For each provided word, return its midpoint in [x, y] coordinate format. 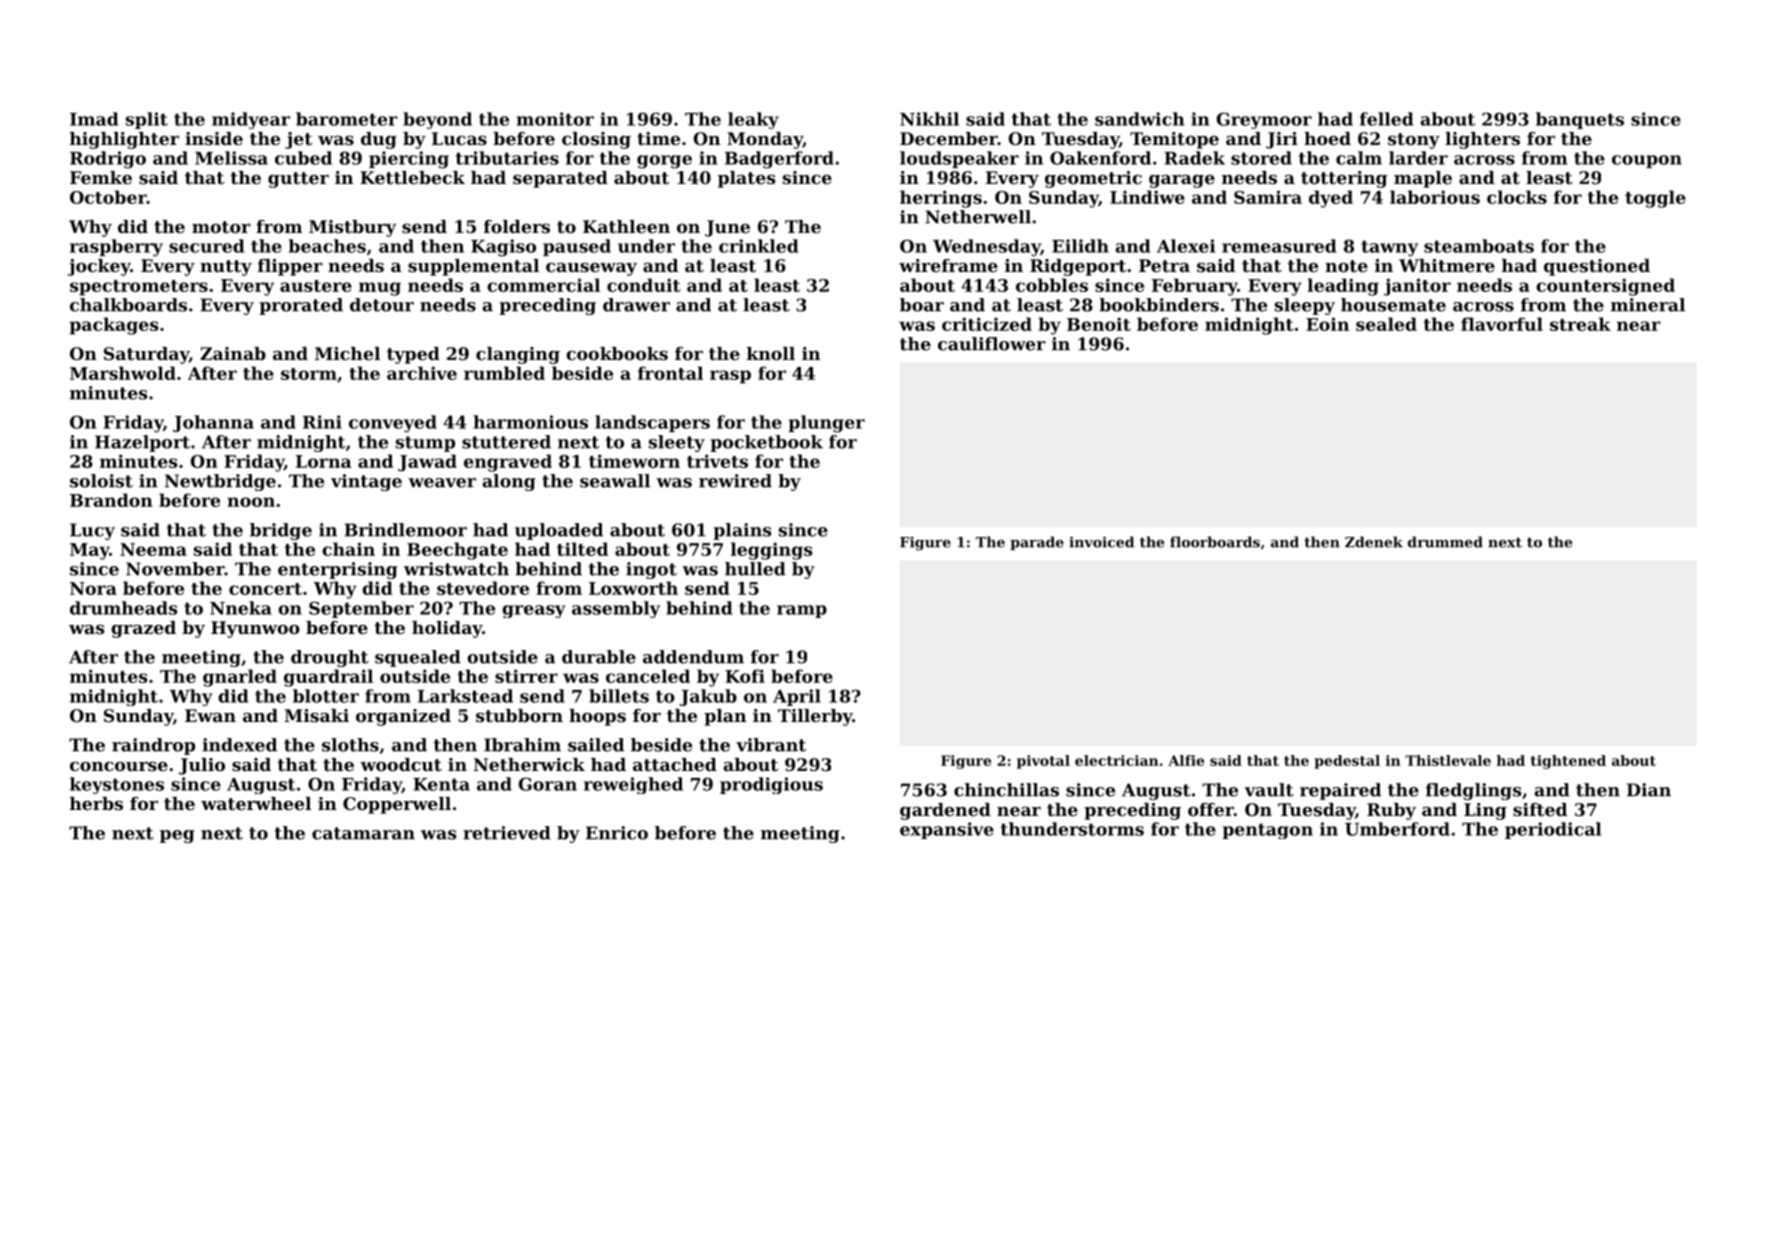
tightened [1568, 762]
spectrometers [139, 288]
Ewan [210, 715]
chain [348, 549]
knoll [771, 353]
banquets [1580, 120]
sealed [1386, 324]
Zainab [233, 353]
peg [177, 836]
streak [1580, 324]
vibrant [771, 745]
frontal [670, 373]
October [108, 197]
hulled [755, 569]
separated [560, 179]
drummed [1445, 542]
